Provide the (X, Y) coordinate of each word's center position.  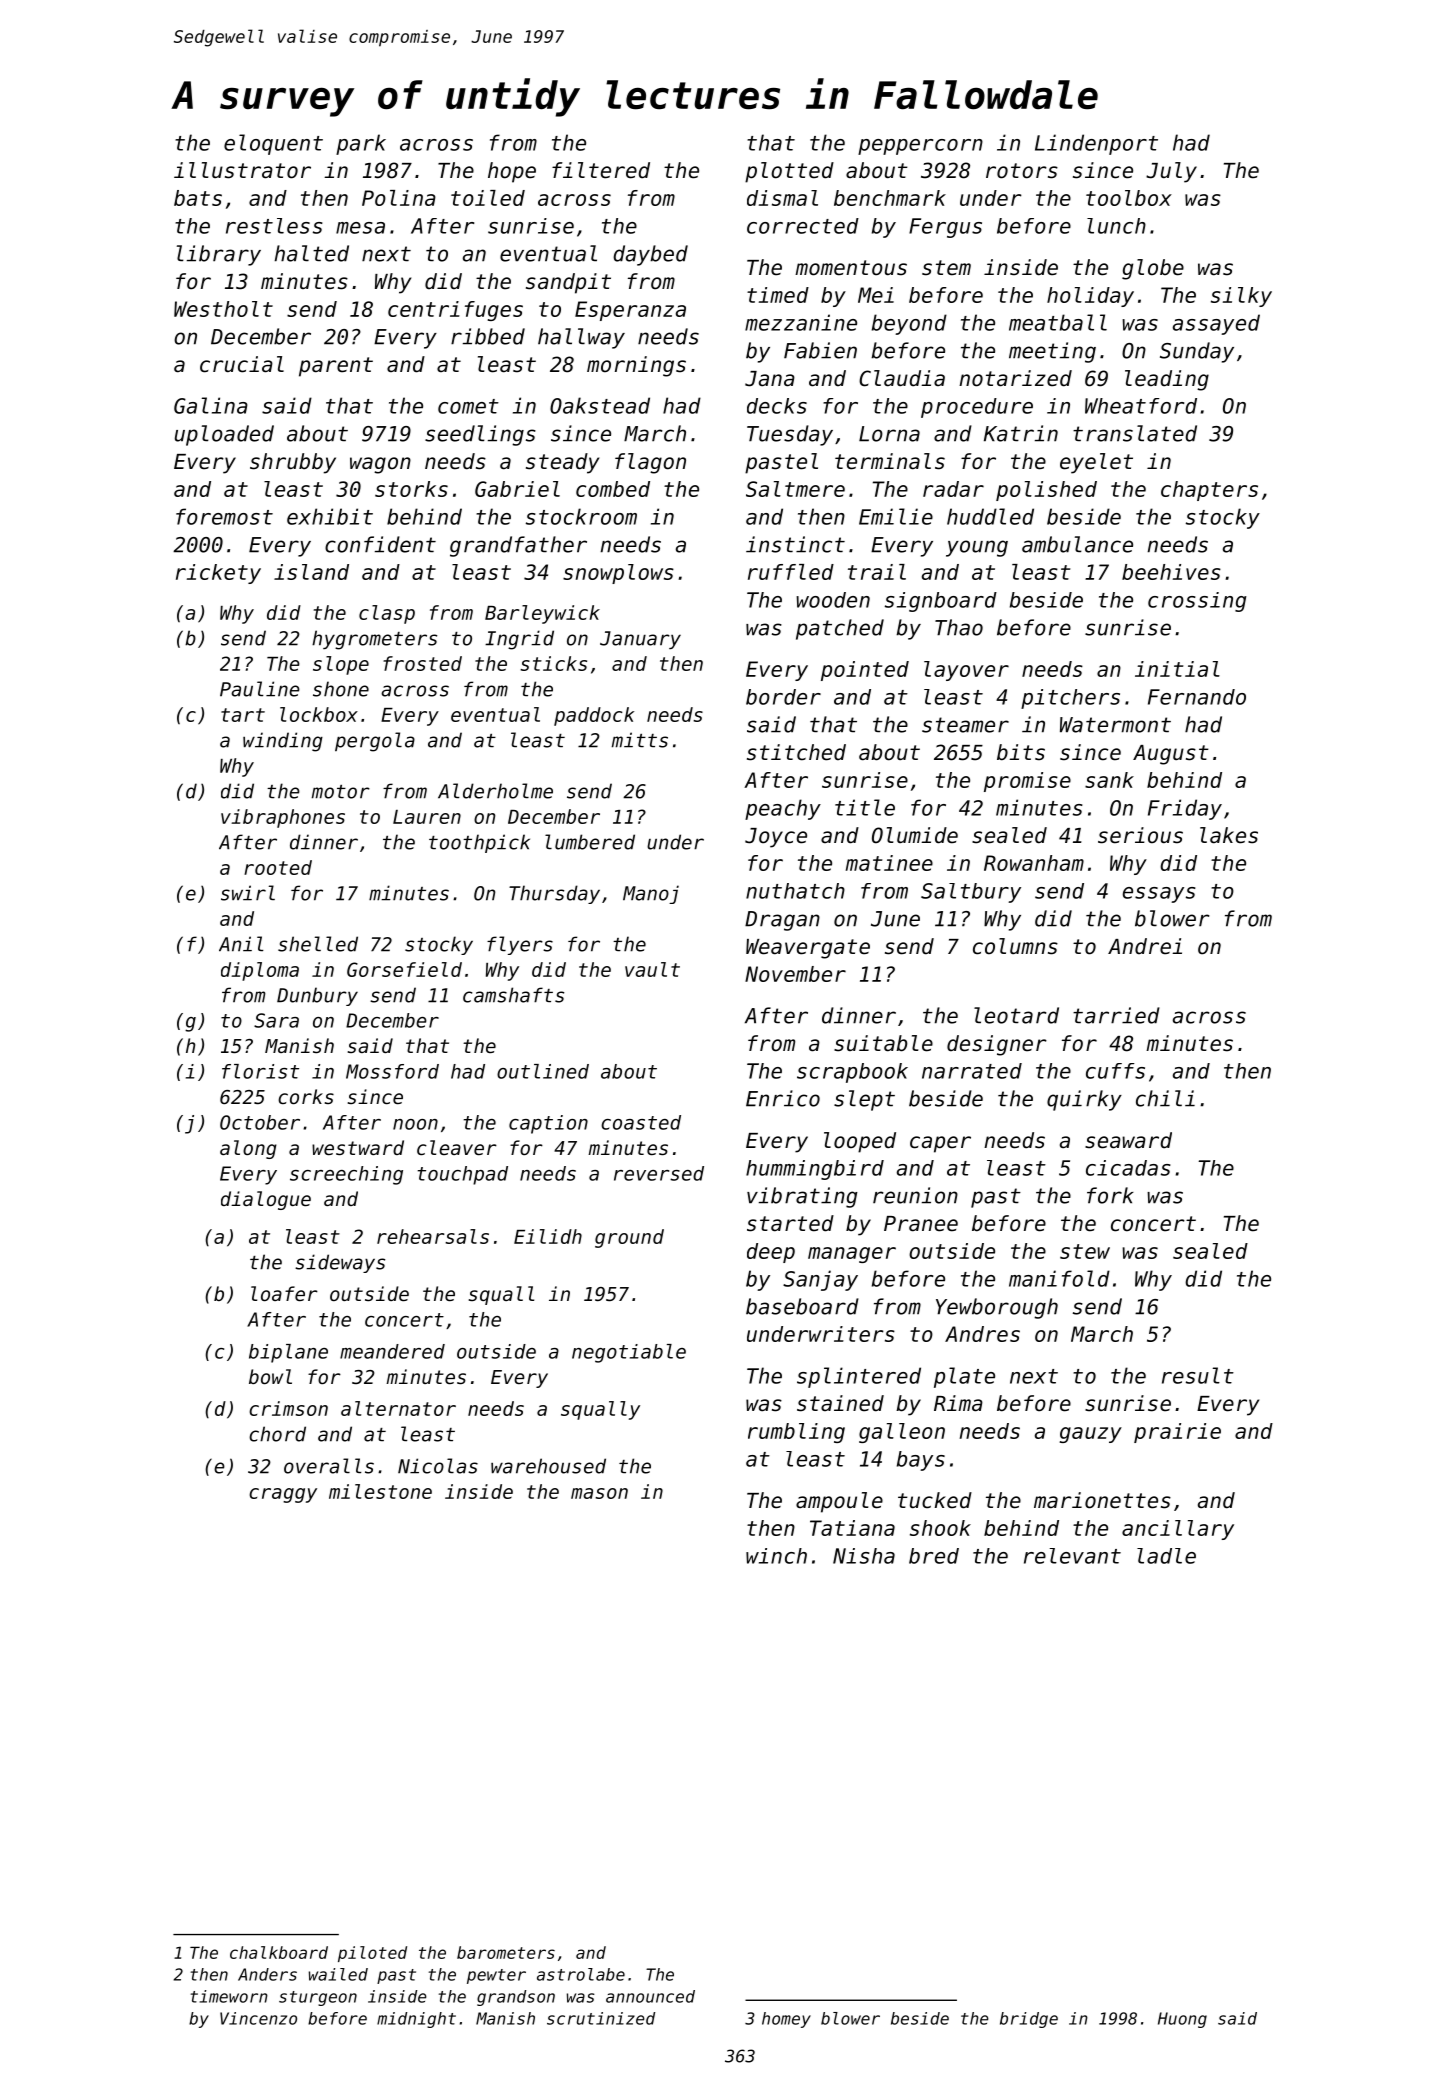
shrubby (293, 463)
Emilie (896, 516)
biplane (288, 1353)
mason (599, 1493)
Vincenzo (258, 2018)
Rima (958, 1403)
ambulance (1077, 544)
